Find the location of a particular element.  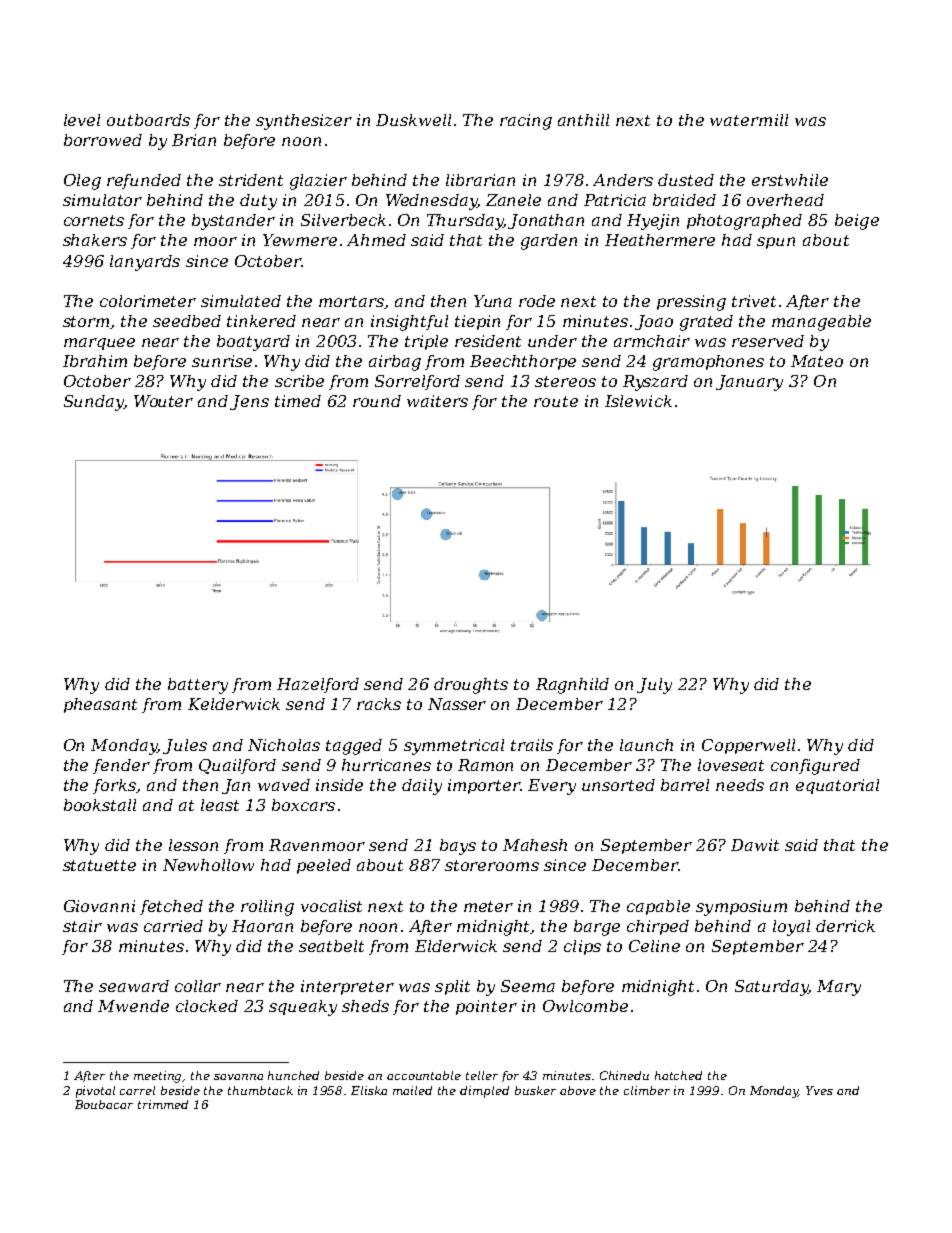

capable is located at coordinates (658, 907).
